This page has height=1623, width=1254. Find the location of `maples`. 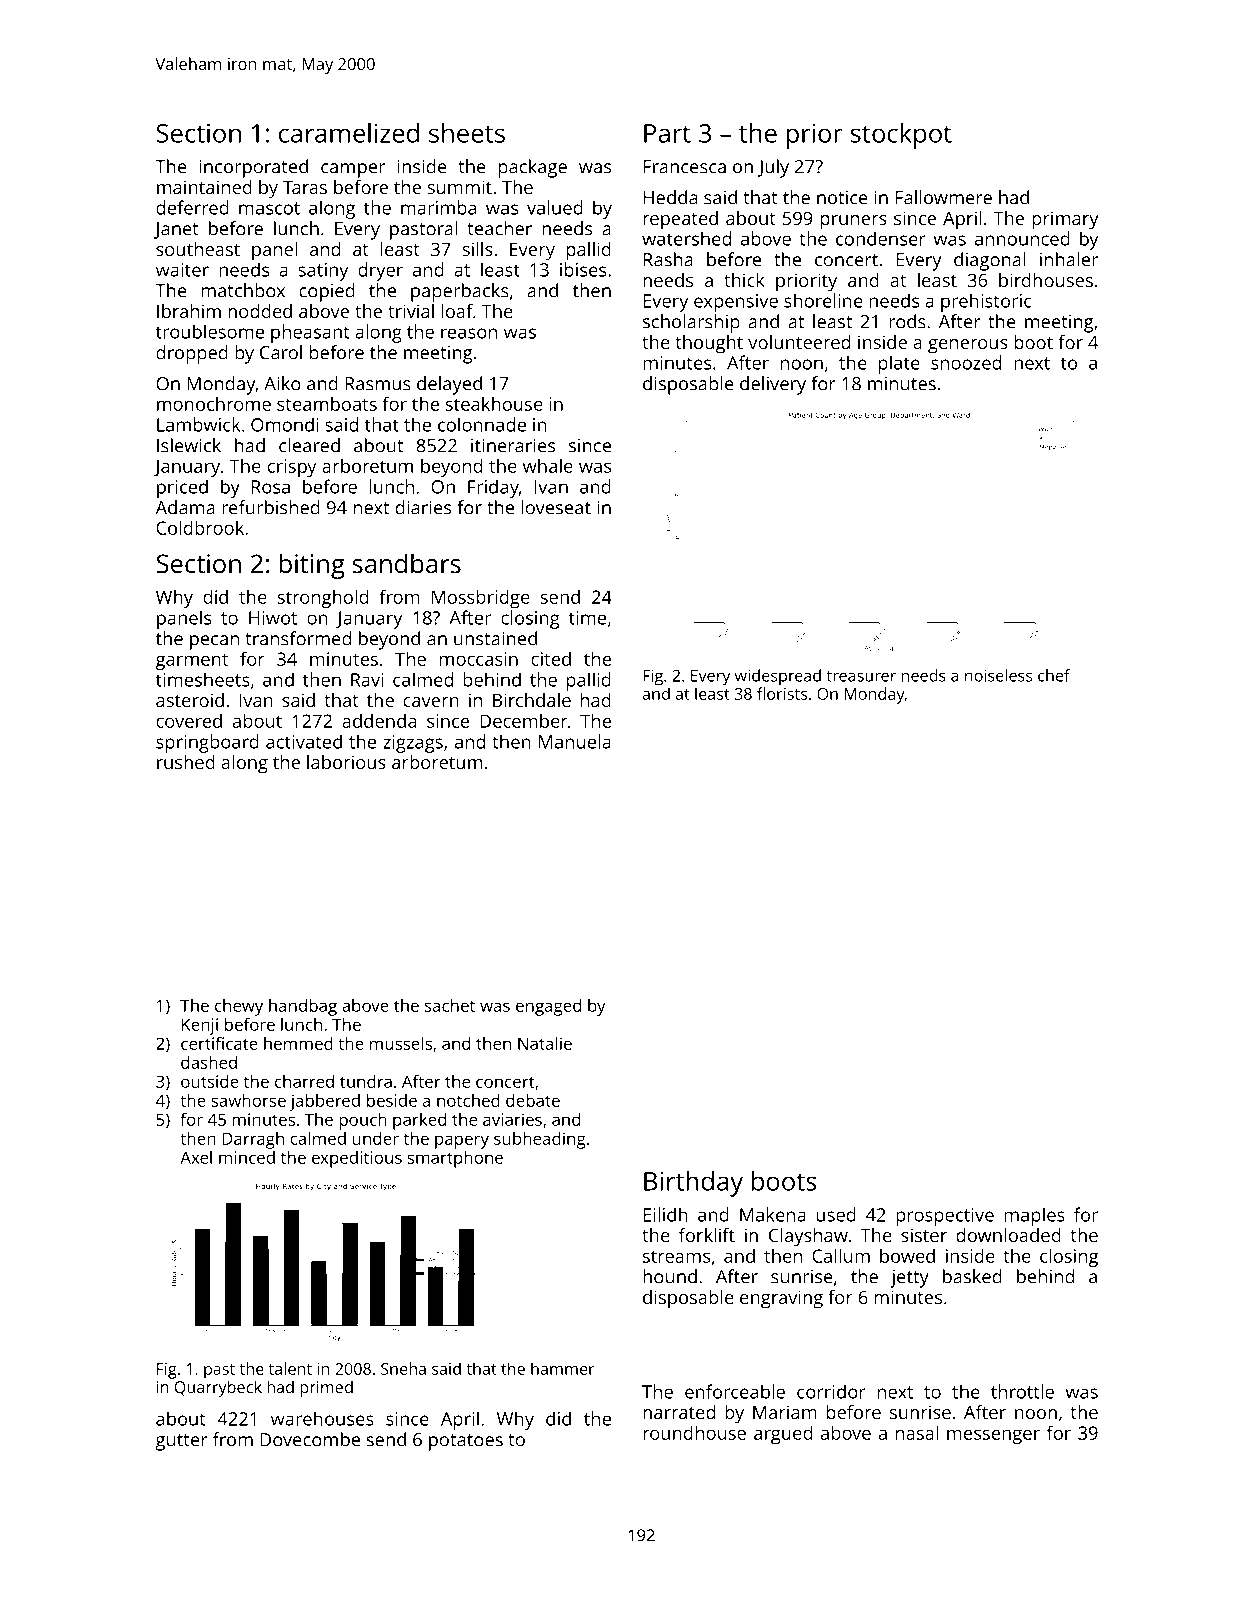

maples is located at coordinates (1034, 1216).
